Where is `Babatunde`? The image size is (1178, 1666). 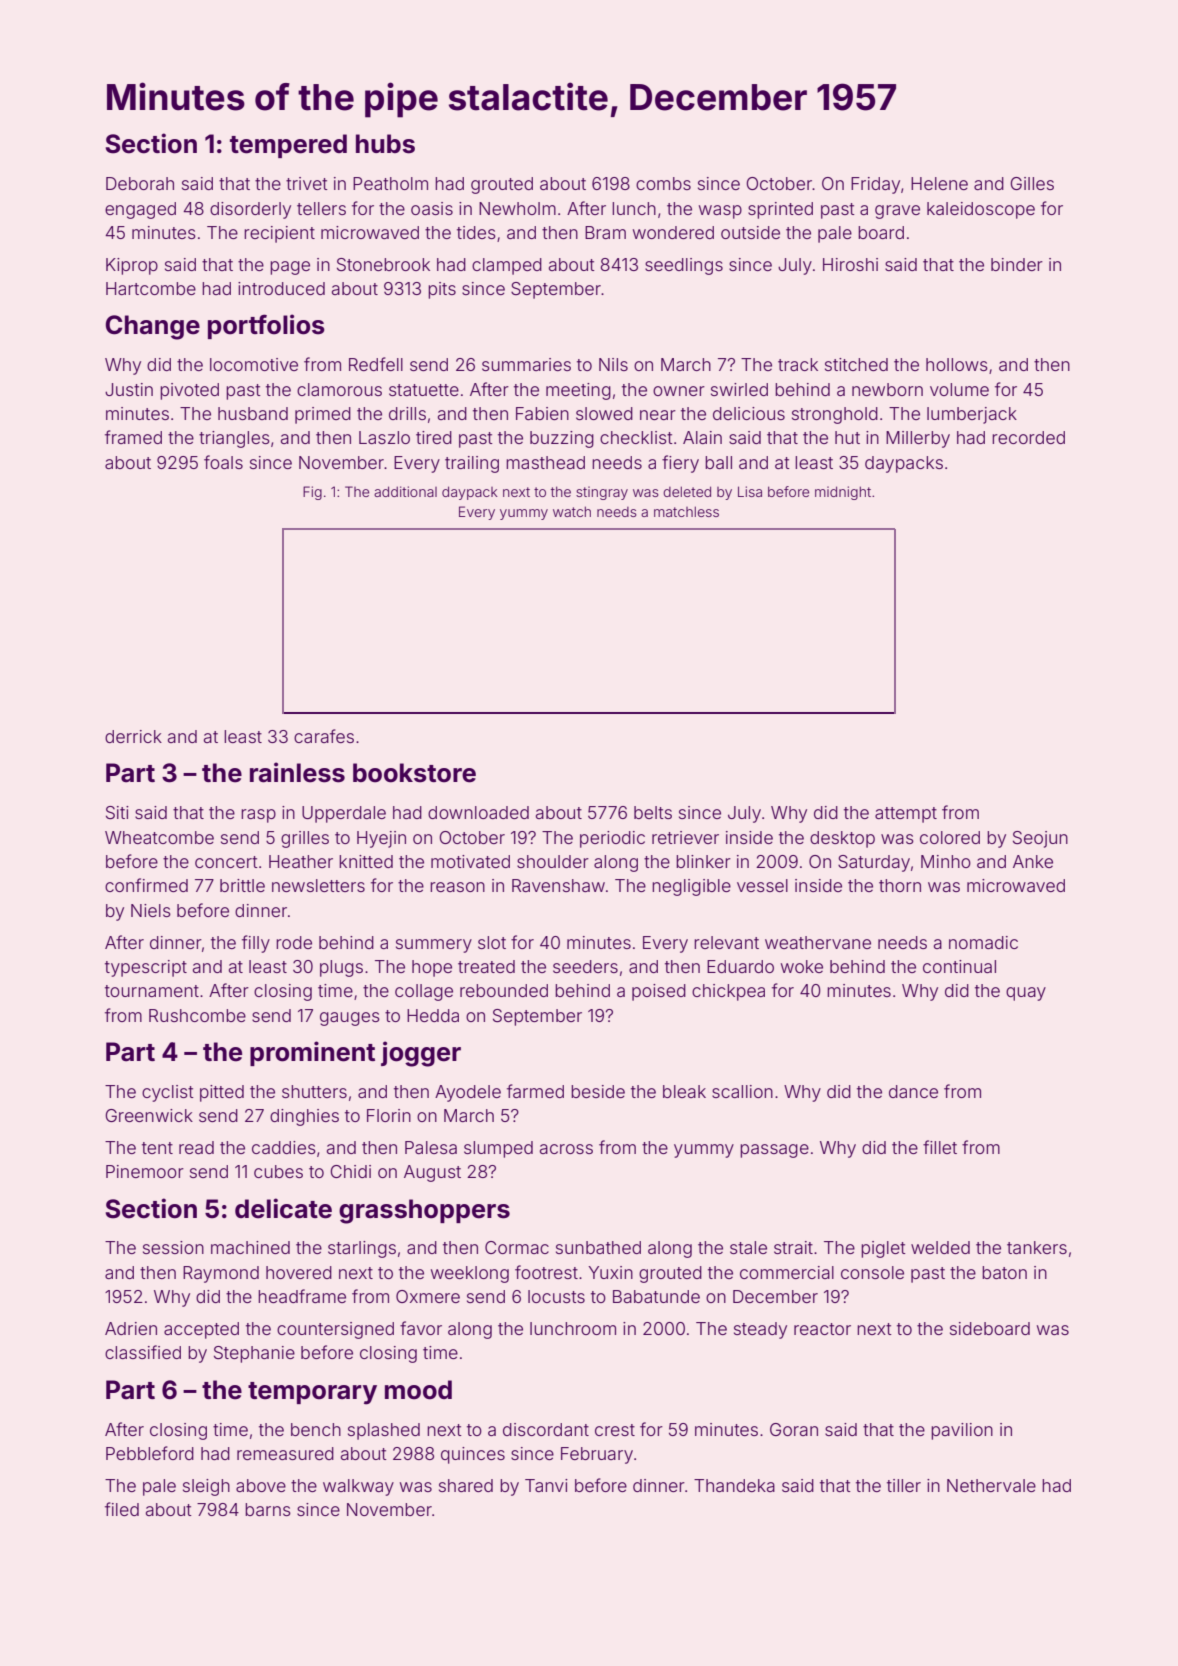
Babatunde is located at coordinates (656, 1296).
